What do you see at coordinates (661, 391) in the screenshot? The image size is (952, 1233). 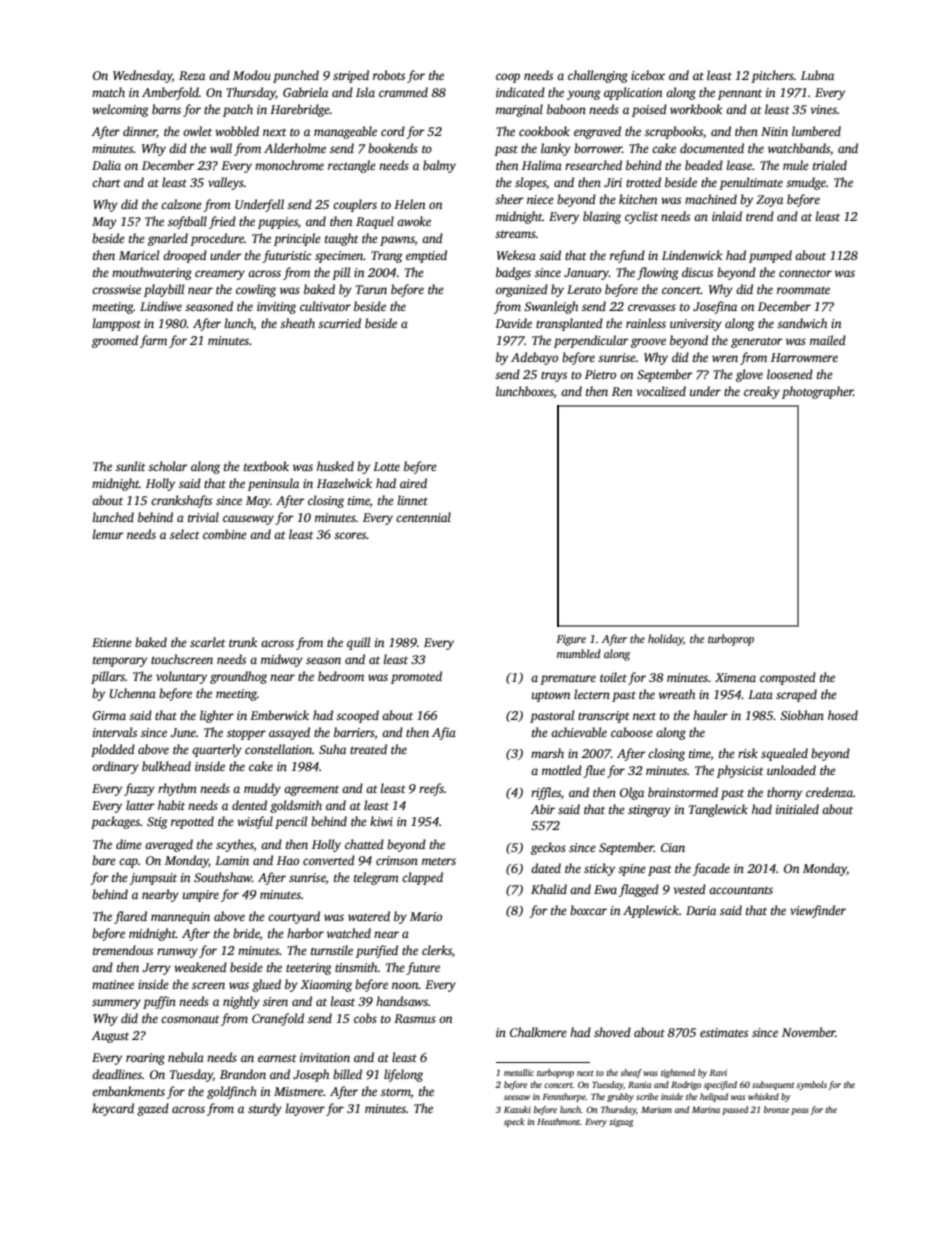 I see `vocalized` at bounding box center [661, 391].
